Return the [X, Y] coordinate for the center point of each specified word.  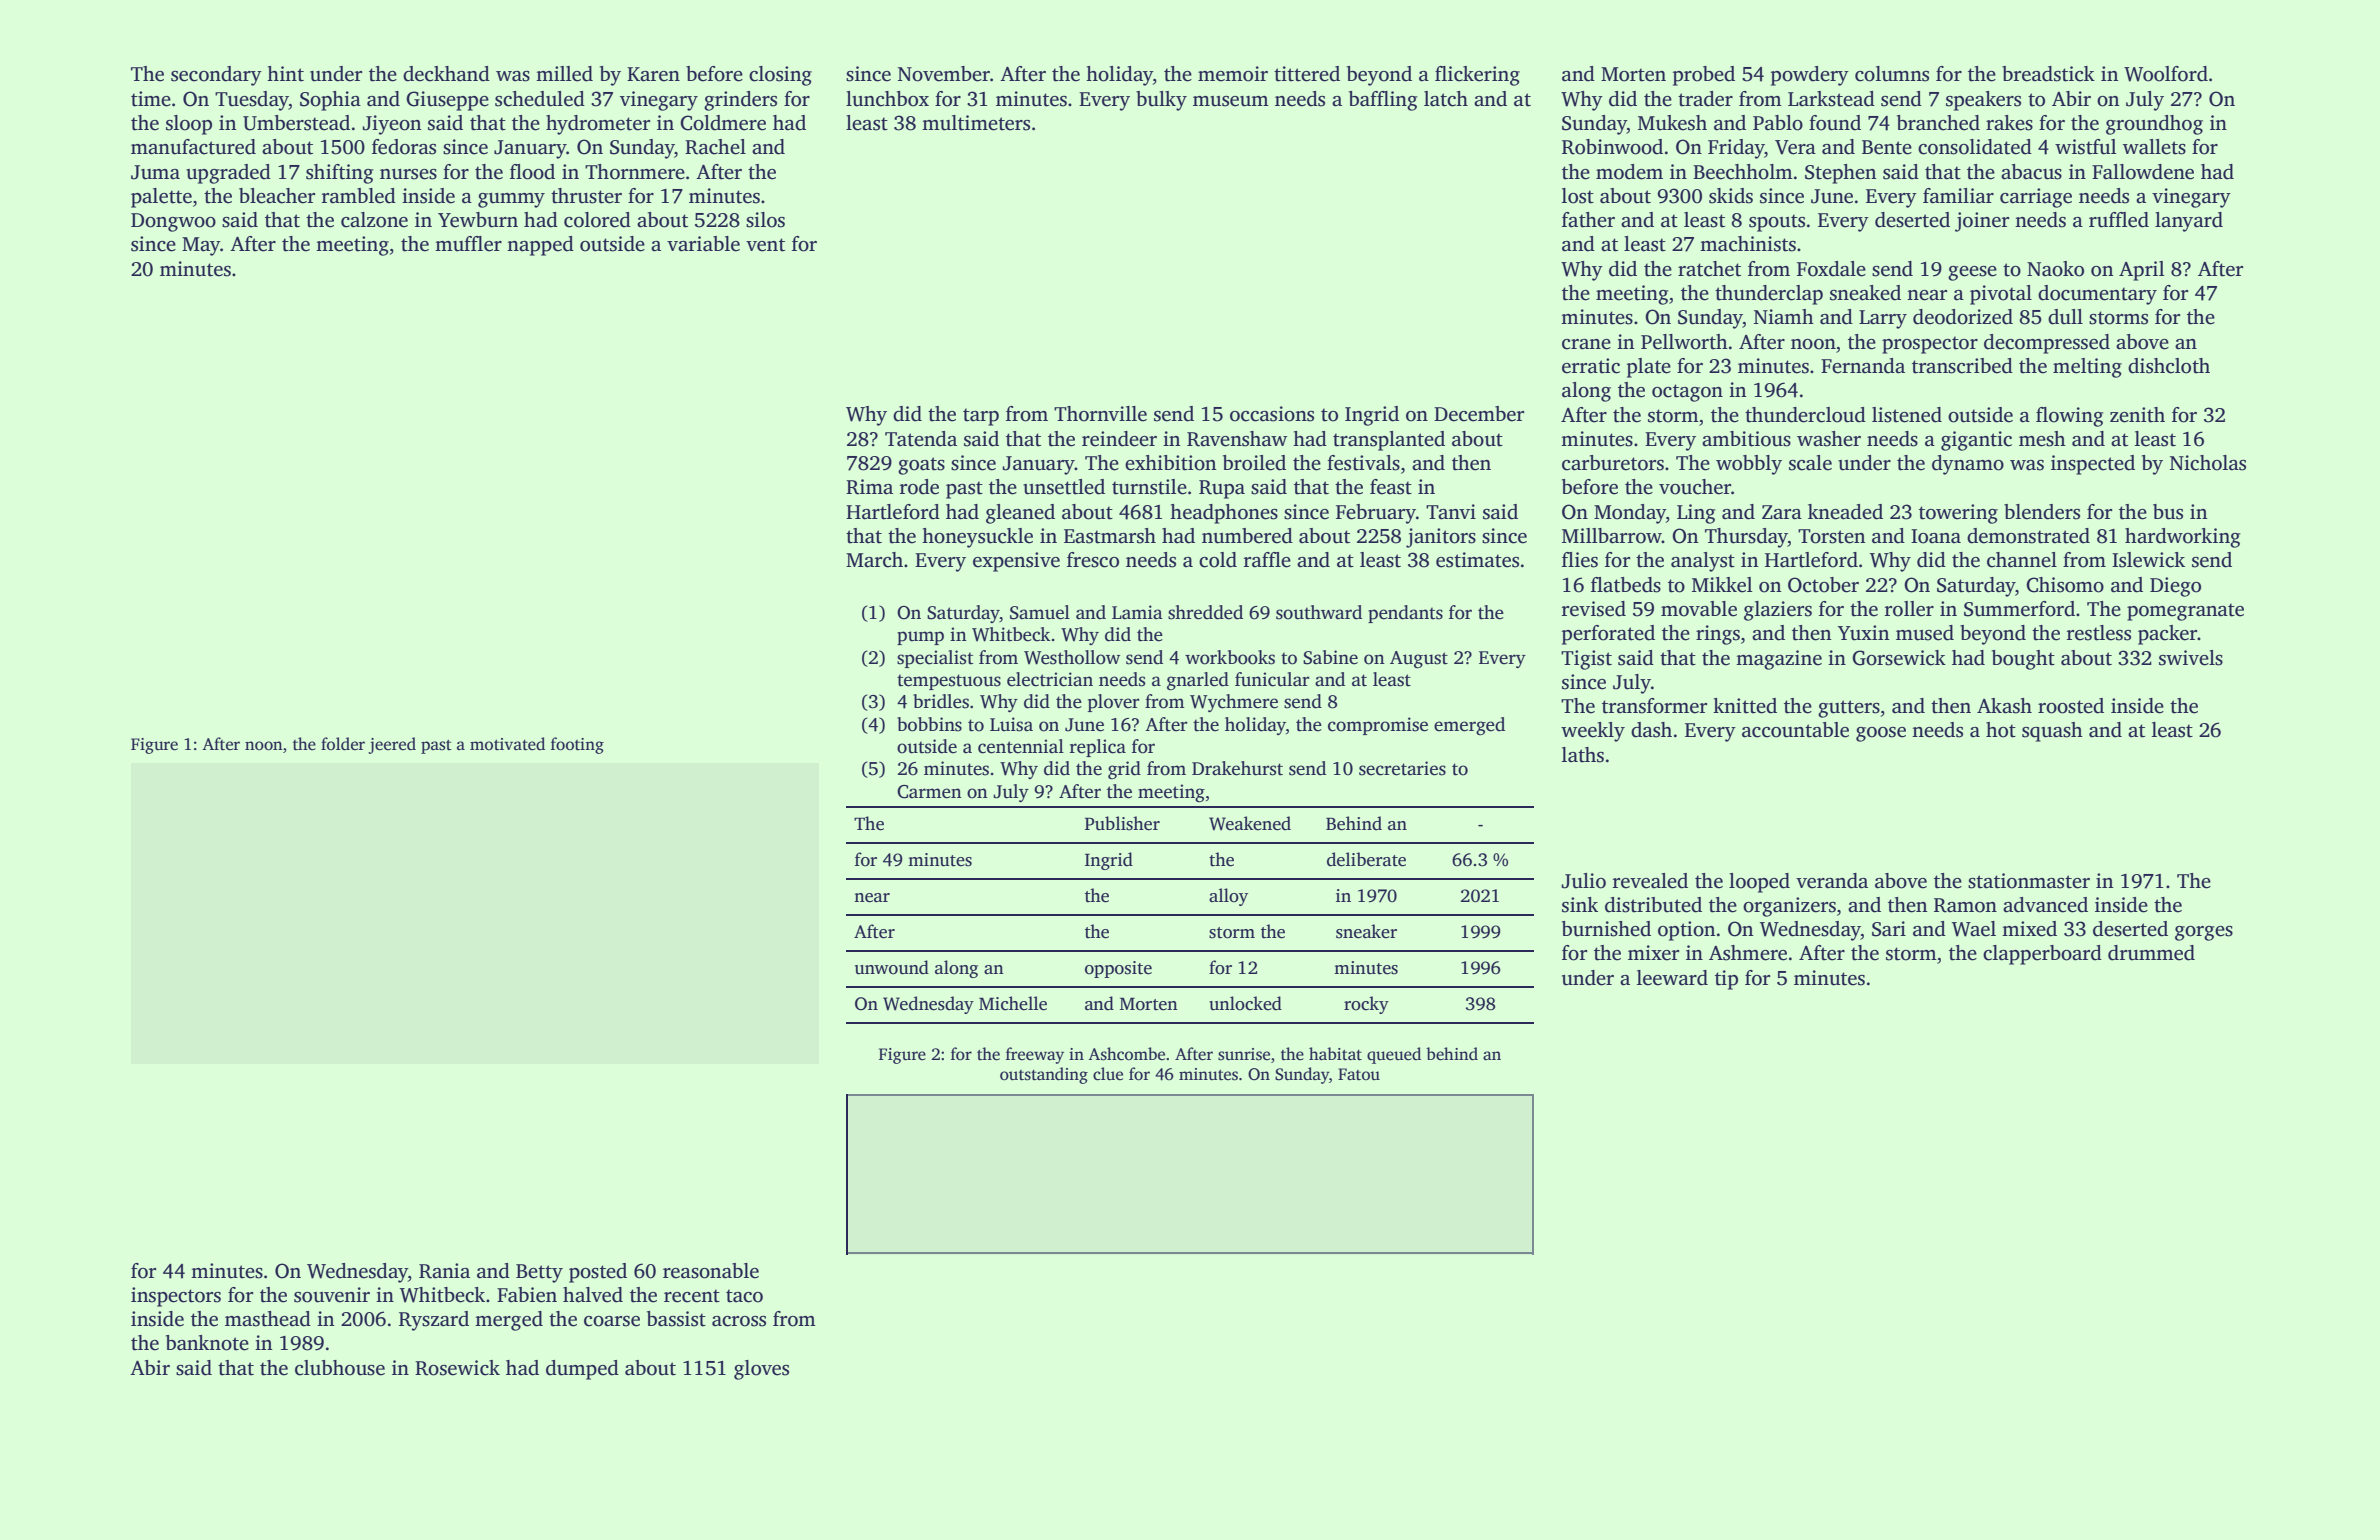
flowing [2069, 417]
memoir [1233, 74]
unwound [892, 967]
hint [285, 74]
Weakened [1250, 823]
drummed [2151, 953]
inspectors [176, 1297]
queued [1394, 1055]
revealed [1650, 881]
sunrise [1244, 1054]
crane [1586, 344]
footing [577, 745]
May [201, 246]
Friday [1736, 149]
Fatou [1359, 1074]
